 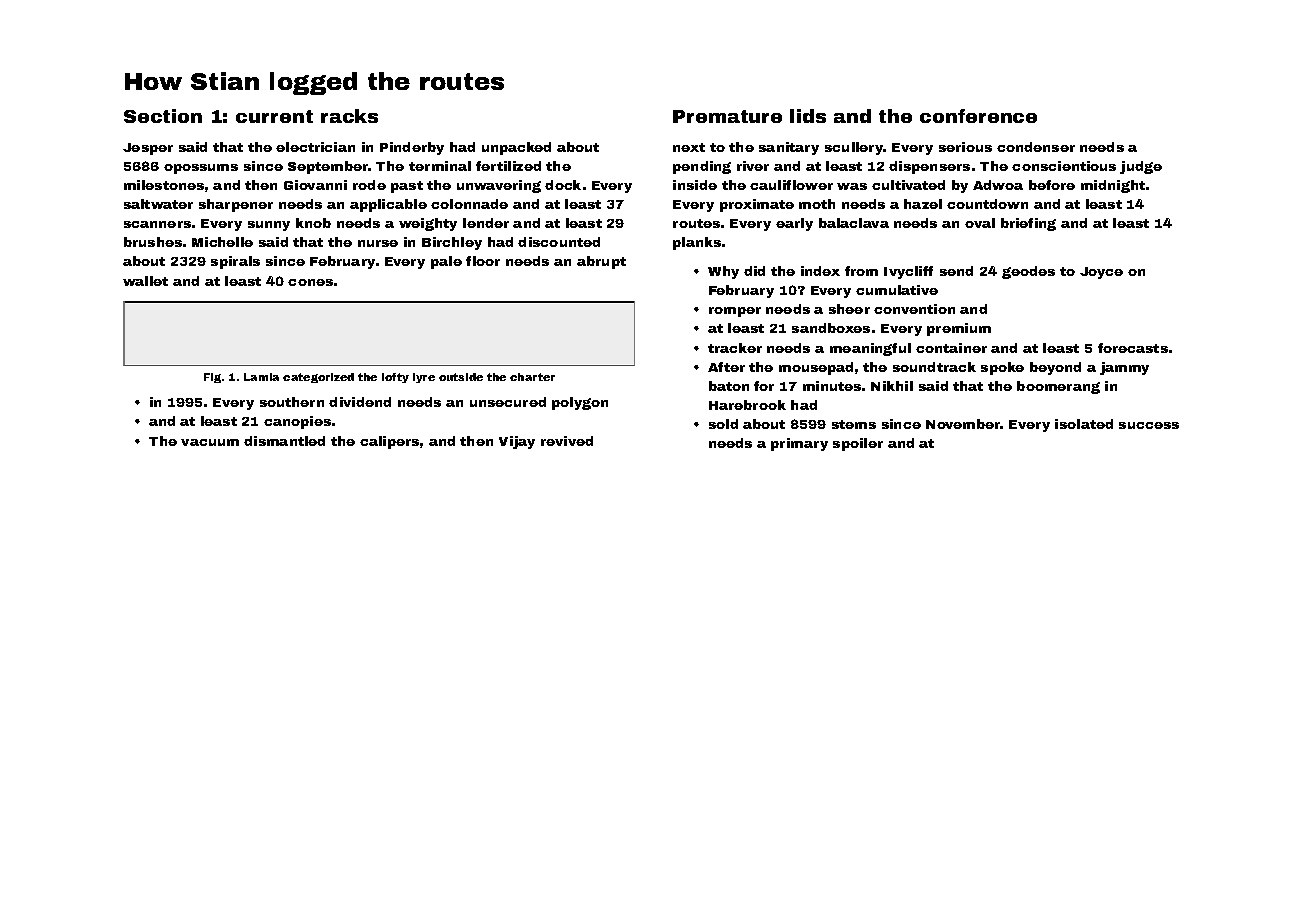 I want to click on racks, so click(x=349, y=116).
